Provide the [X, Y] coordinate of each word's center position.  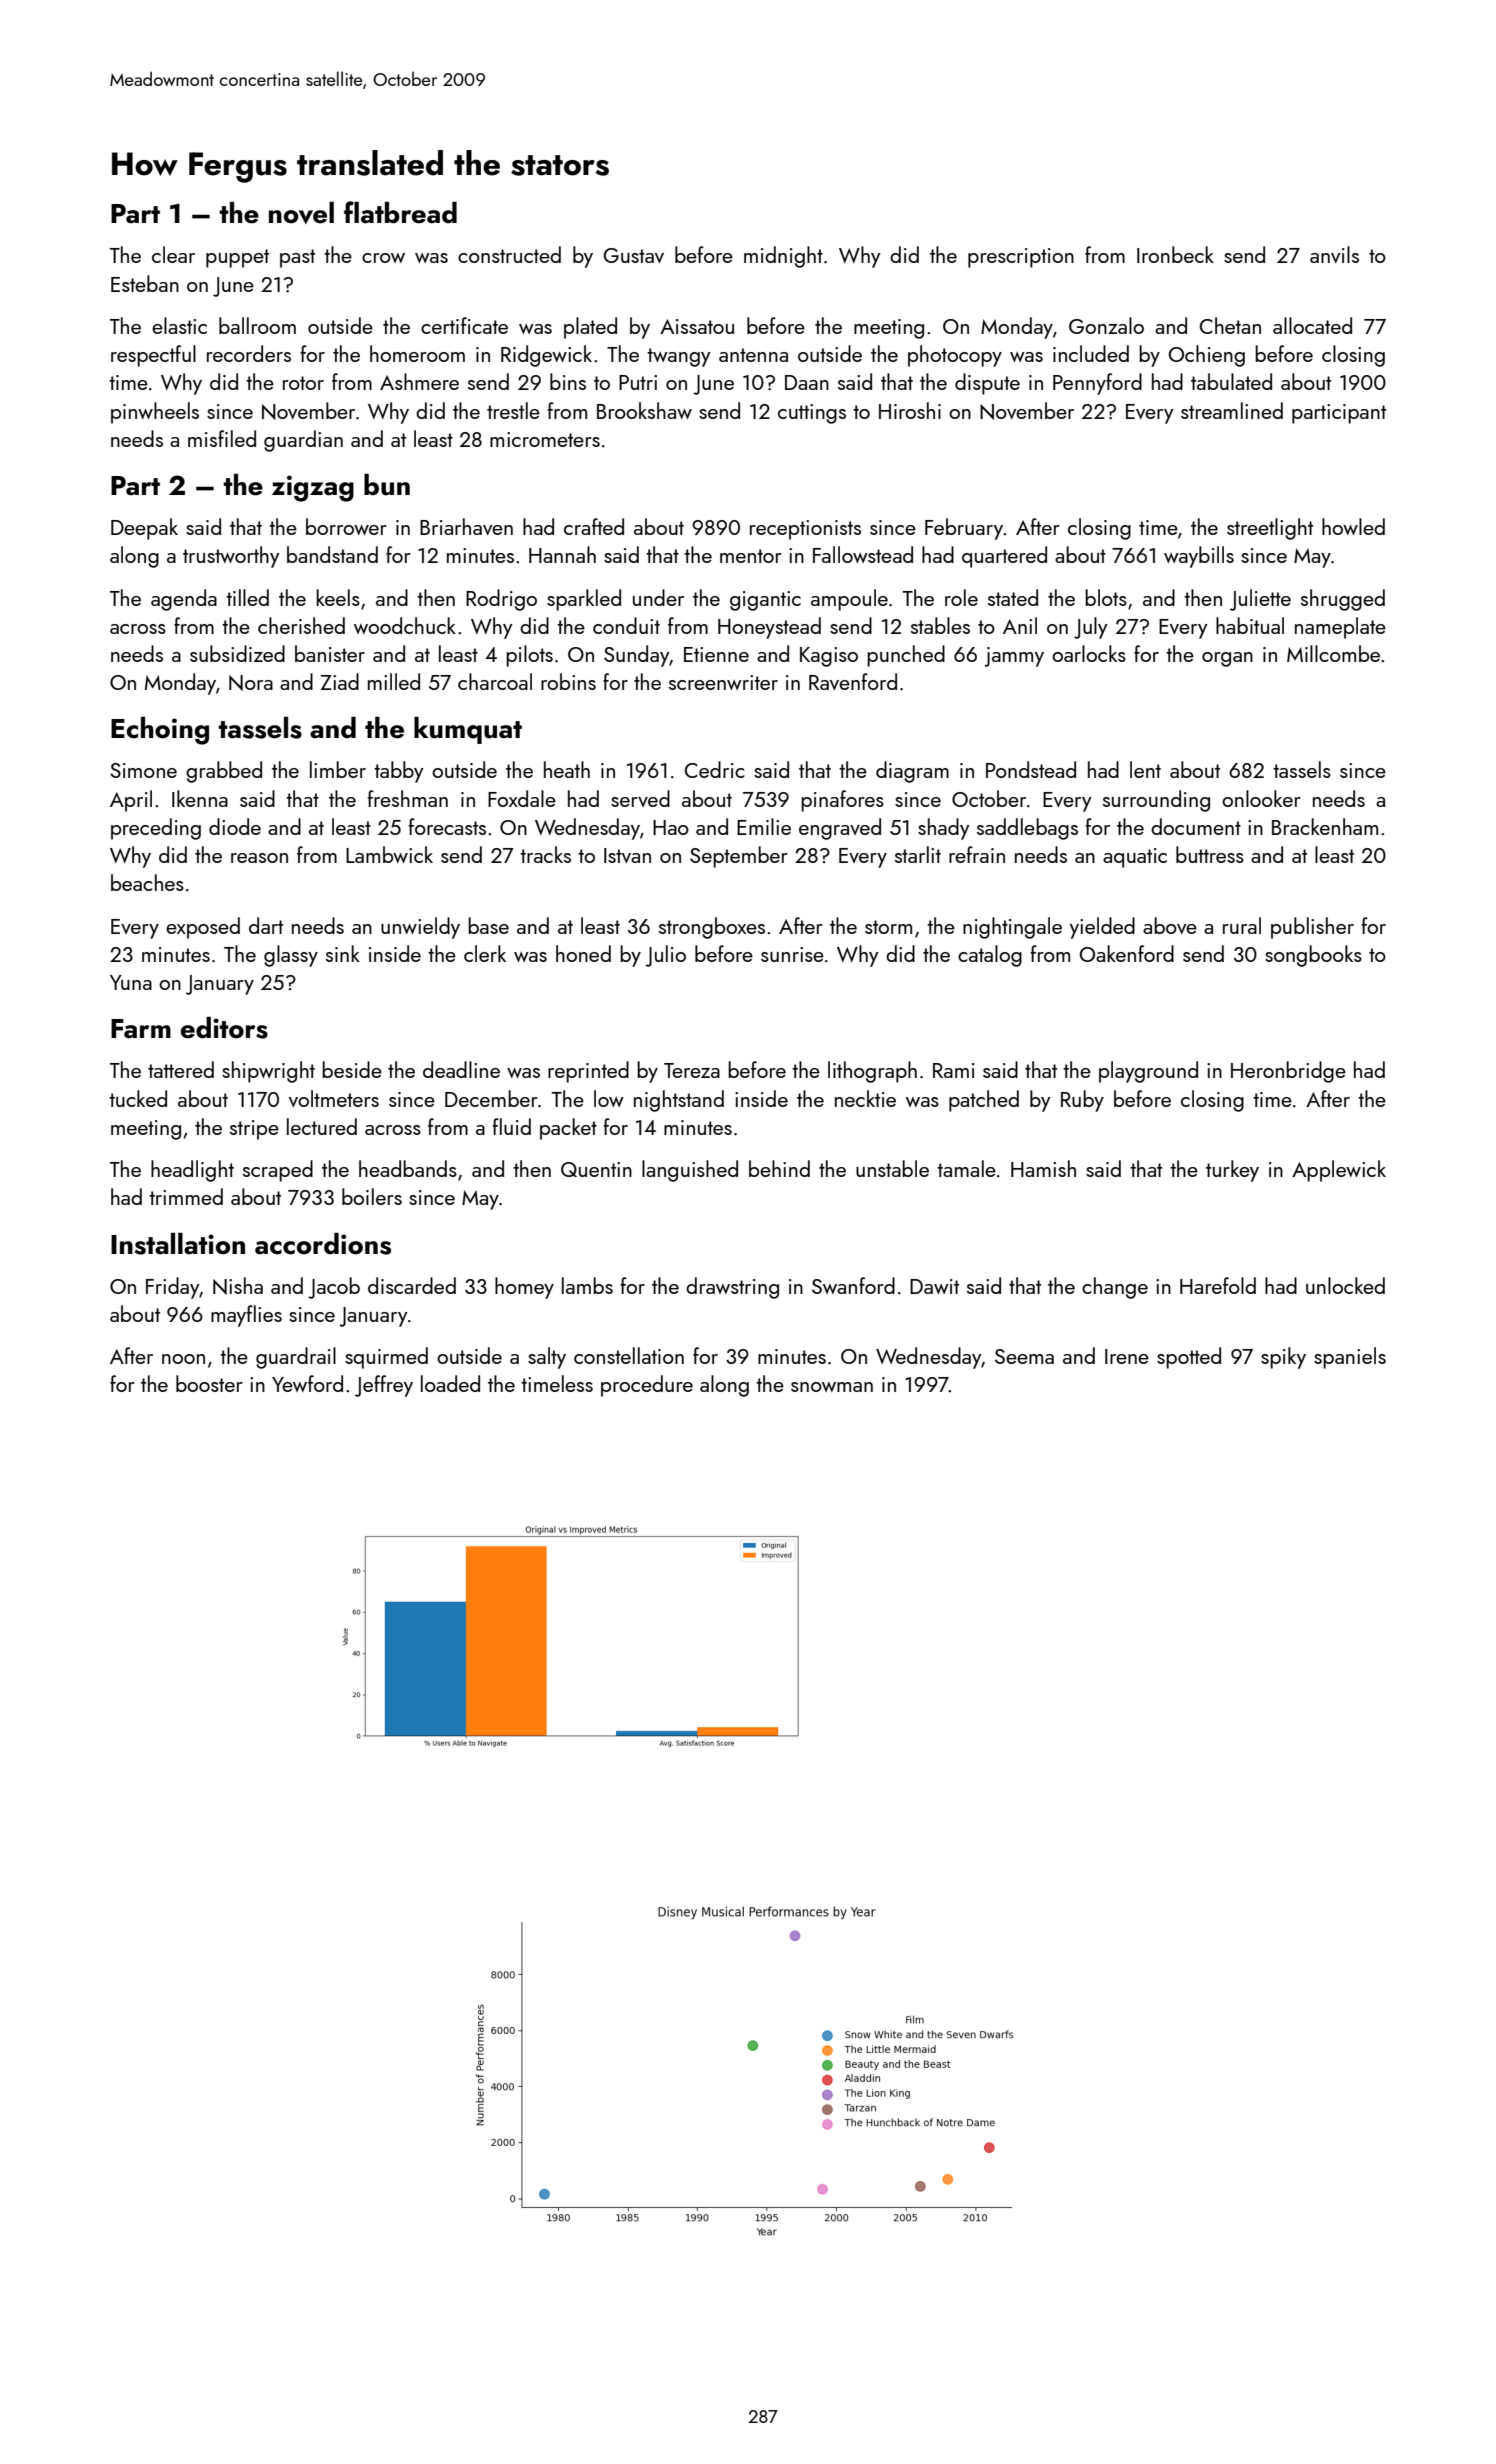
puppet [237, 258]
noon [183, 1359]
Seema [1024, 1356]
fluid [512, 1126]
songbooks [1313, 956]
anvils [1334, 254]
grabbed [224, 772]
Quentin [596, 1169]
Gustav [634, 255]
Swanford [853, 1285]
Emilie [764, 826]
